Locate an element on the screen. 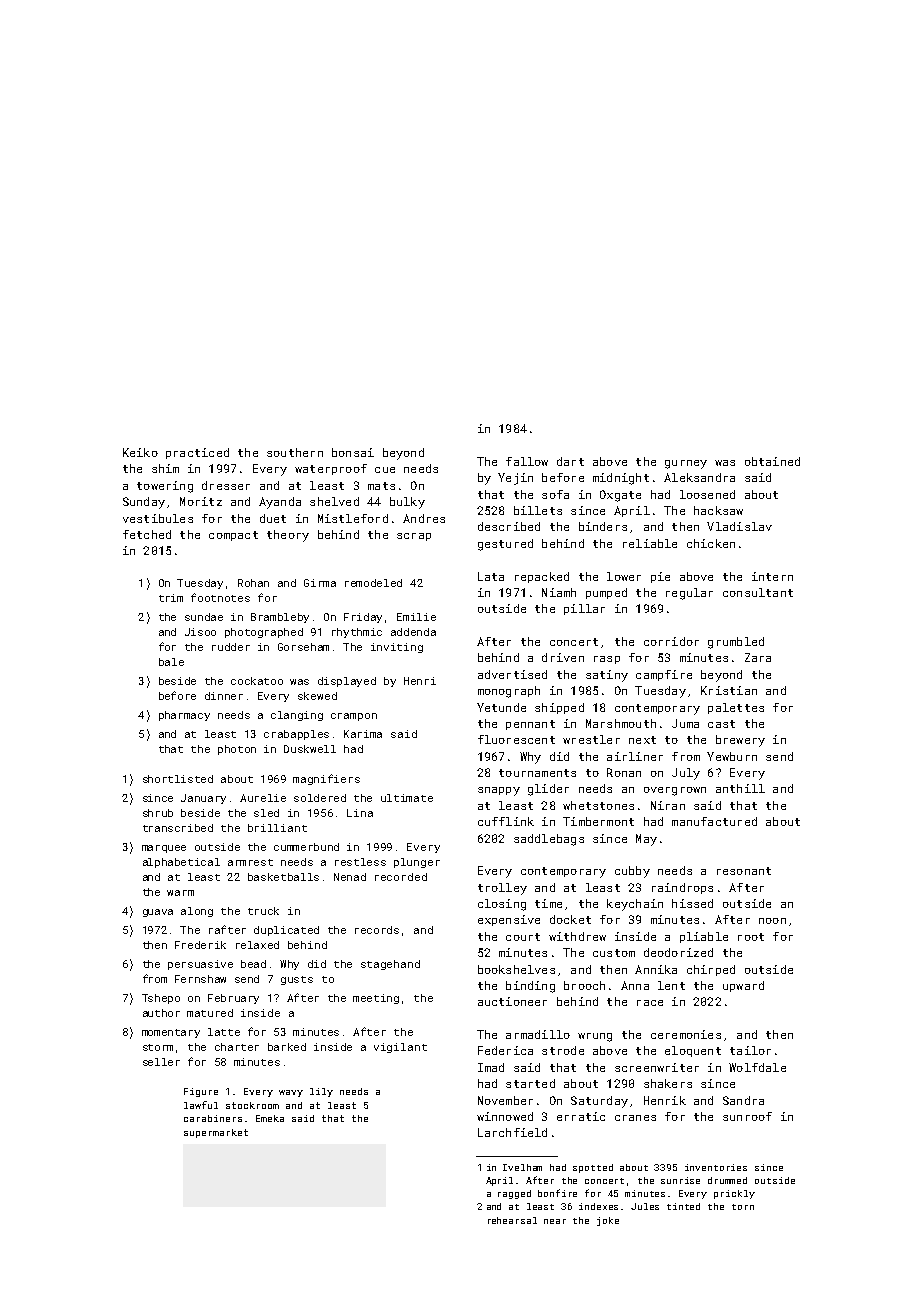 Image resolution: width=924 pixels, height=1308 pixels. rehearsal is located at coordinates (512, 1220).
